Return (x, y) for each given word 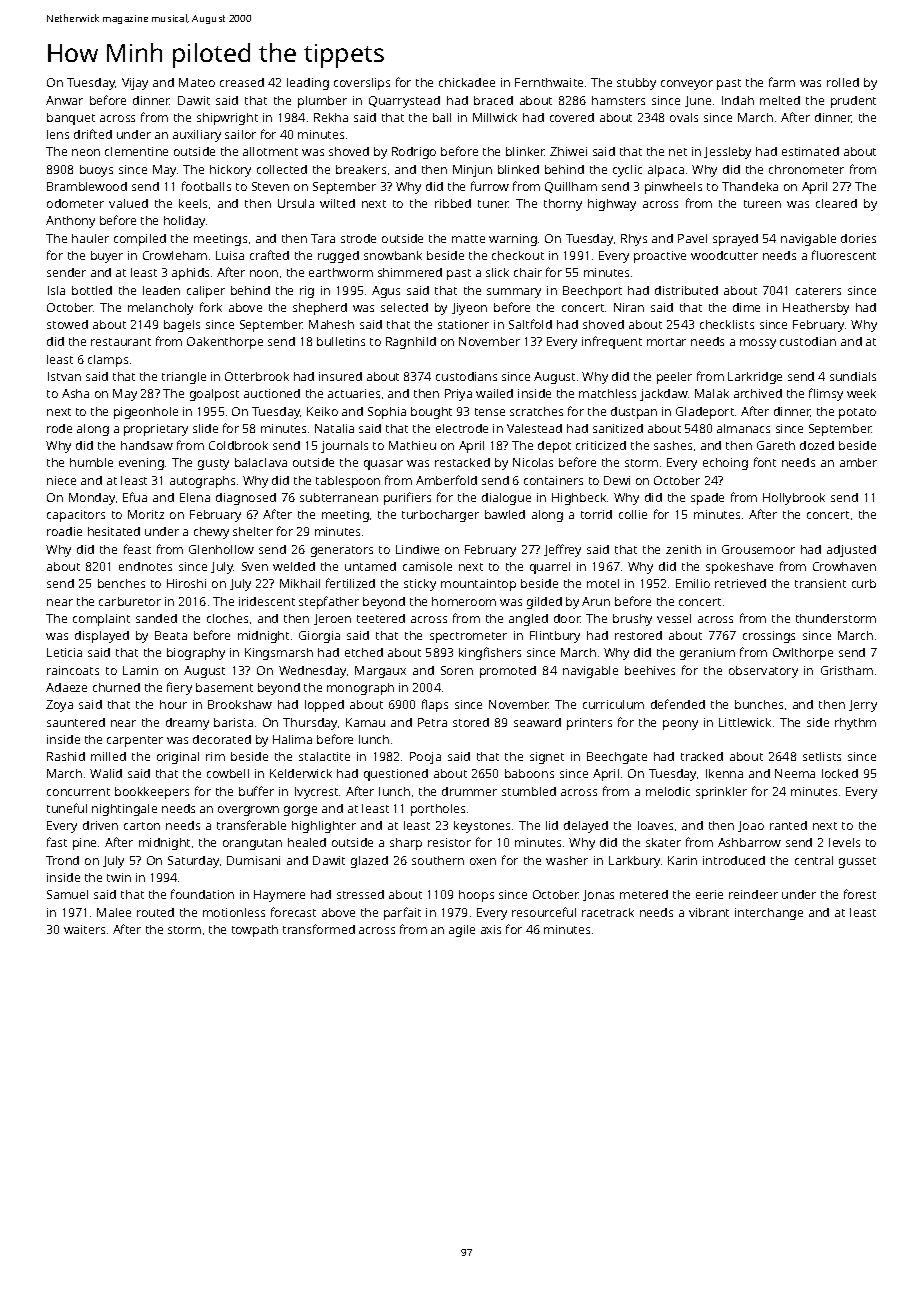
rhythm (855, 724)
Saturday (193, 862)
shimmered (410, 272)
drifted (93, 134)
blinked (518, 169)
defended (678, 704)
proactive (660, 257)
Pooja (425, 758)
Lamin (140, 670)
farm (782, 82)
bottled (92, 290)
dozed (817, 445)
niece (61, 480)
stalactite (324, 756)
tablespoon (348, 482)
